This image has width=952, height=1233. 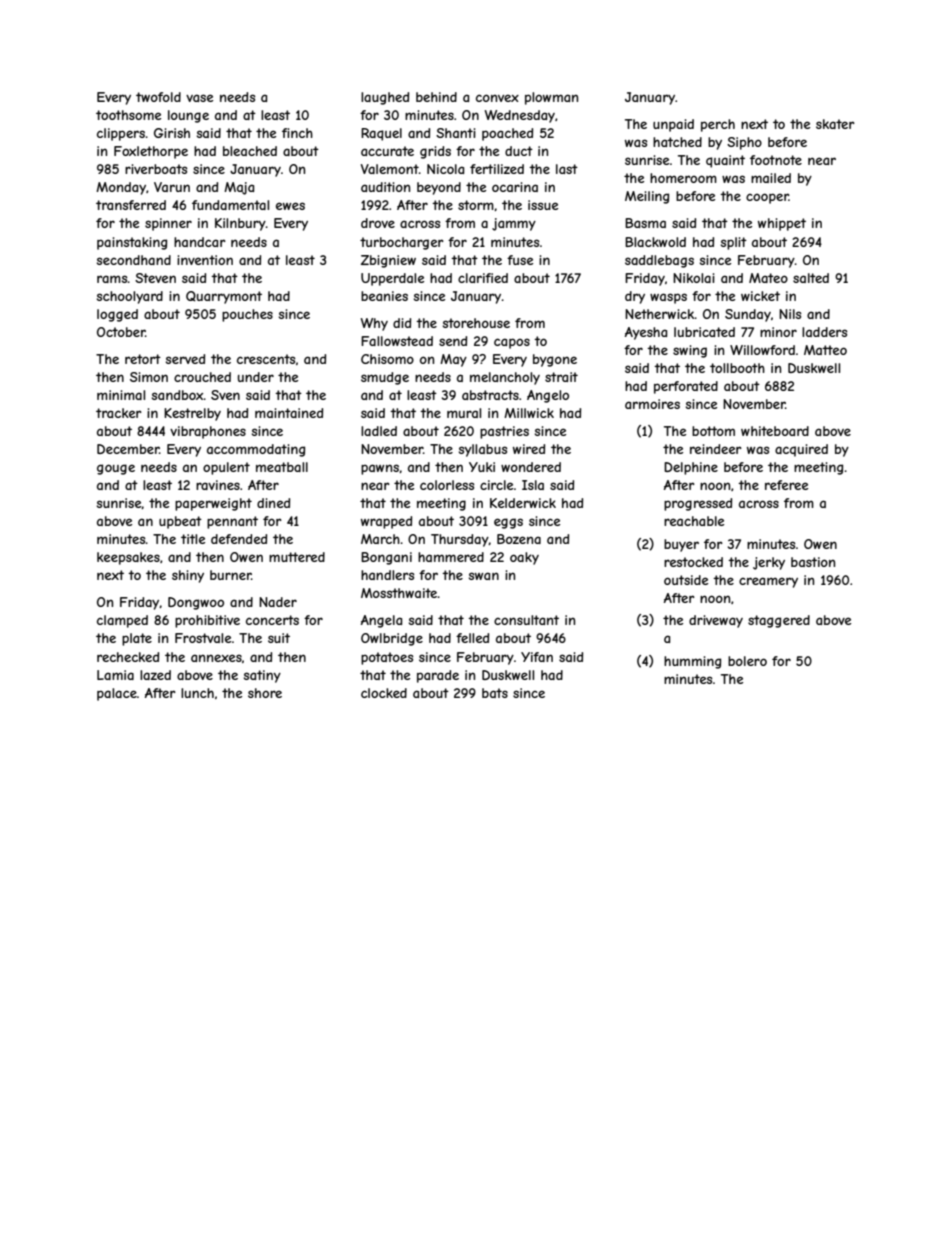 What do you see at coordinates (199, 98) in the image?
I see `vase` at bounding box center [199, 98].
